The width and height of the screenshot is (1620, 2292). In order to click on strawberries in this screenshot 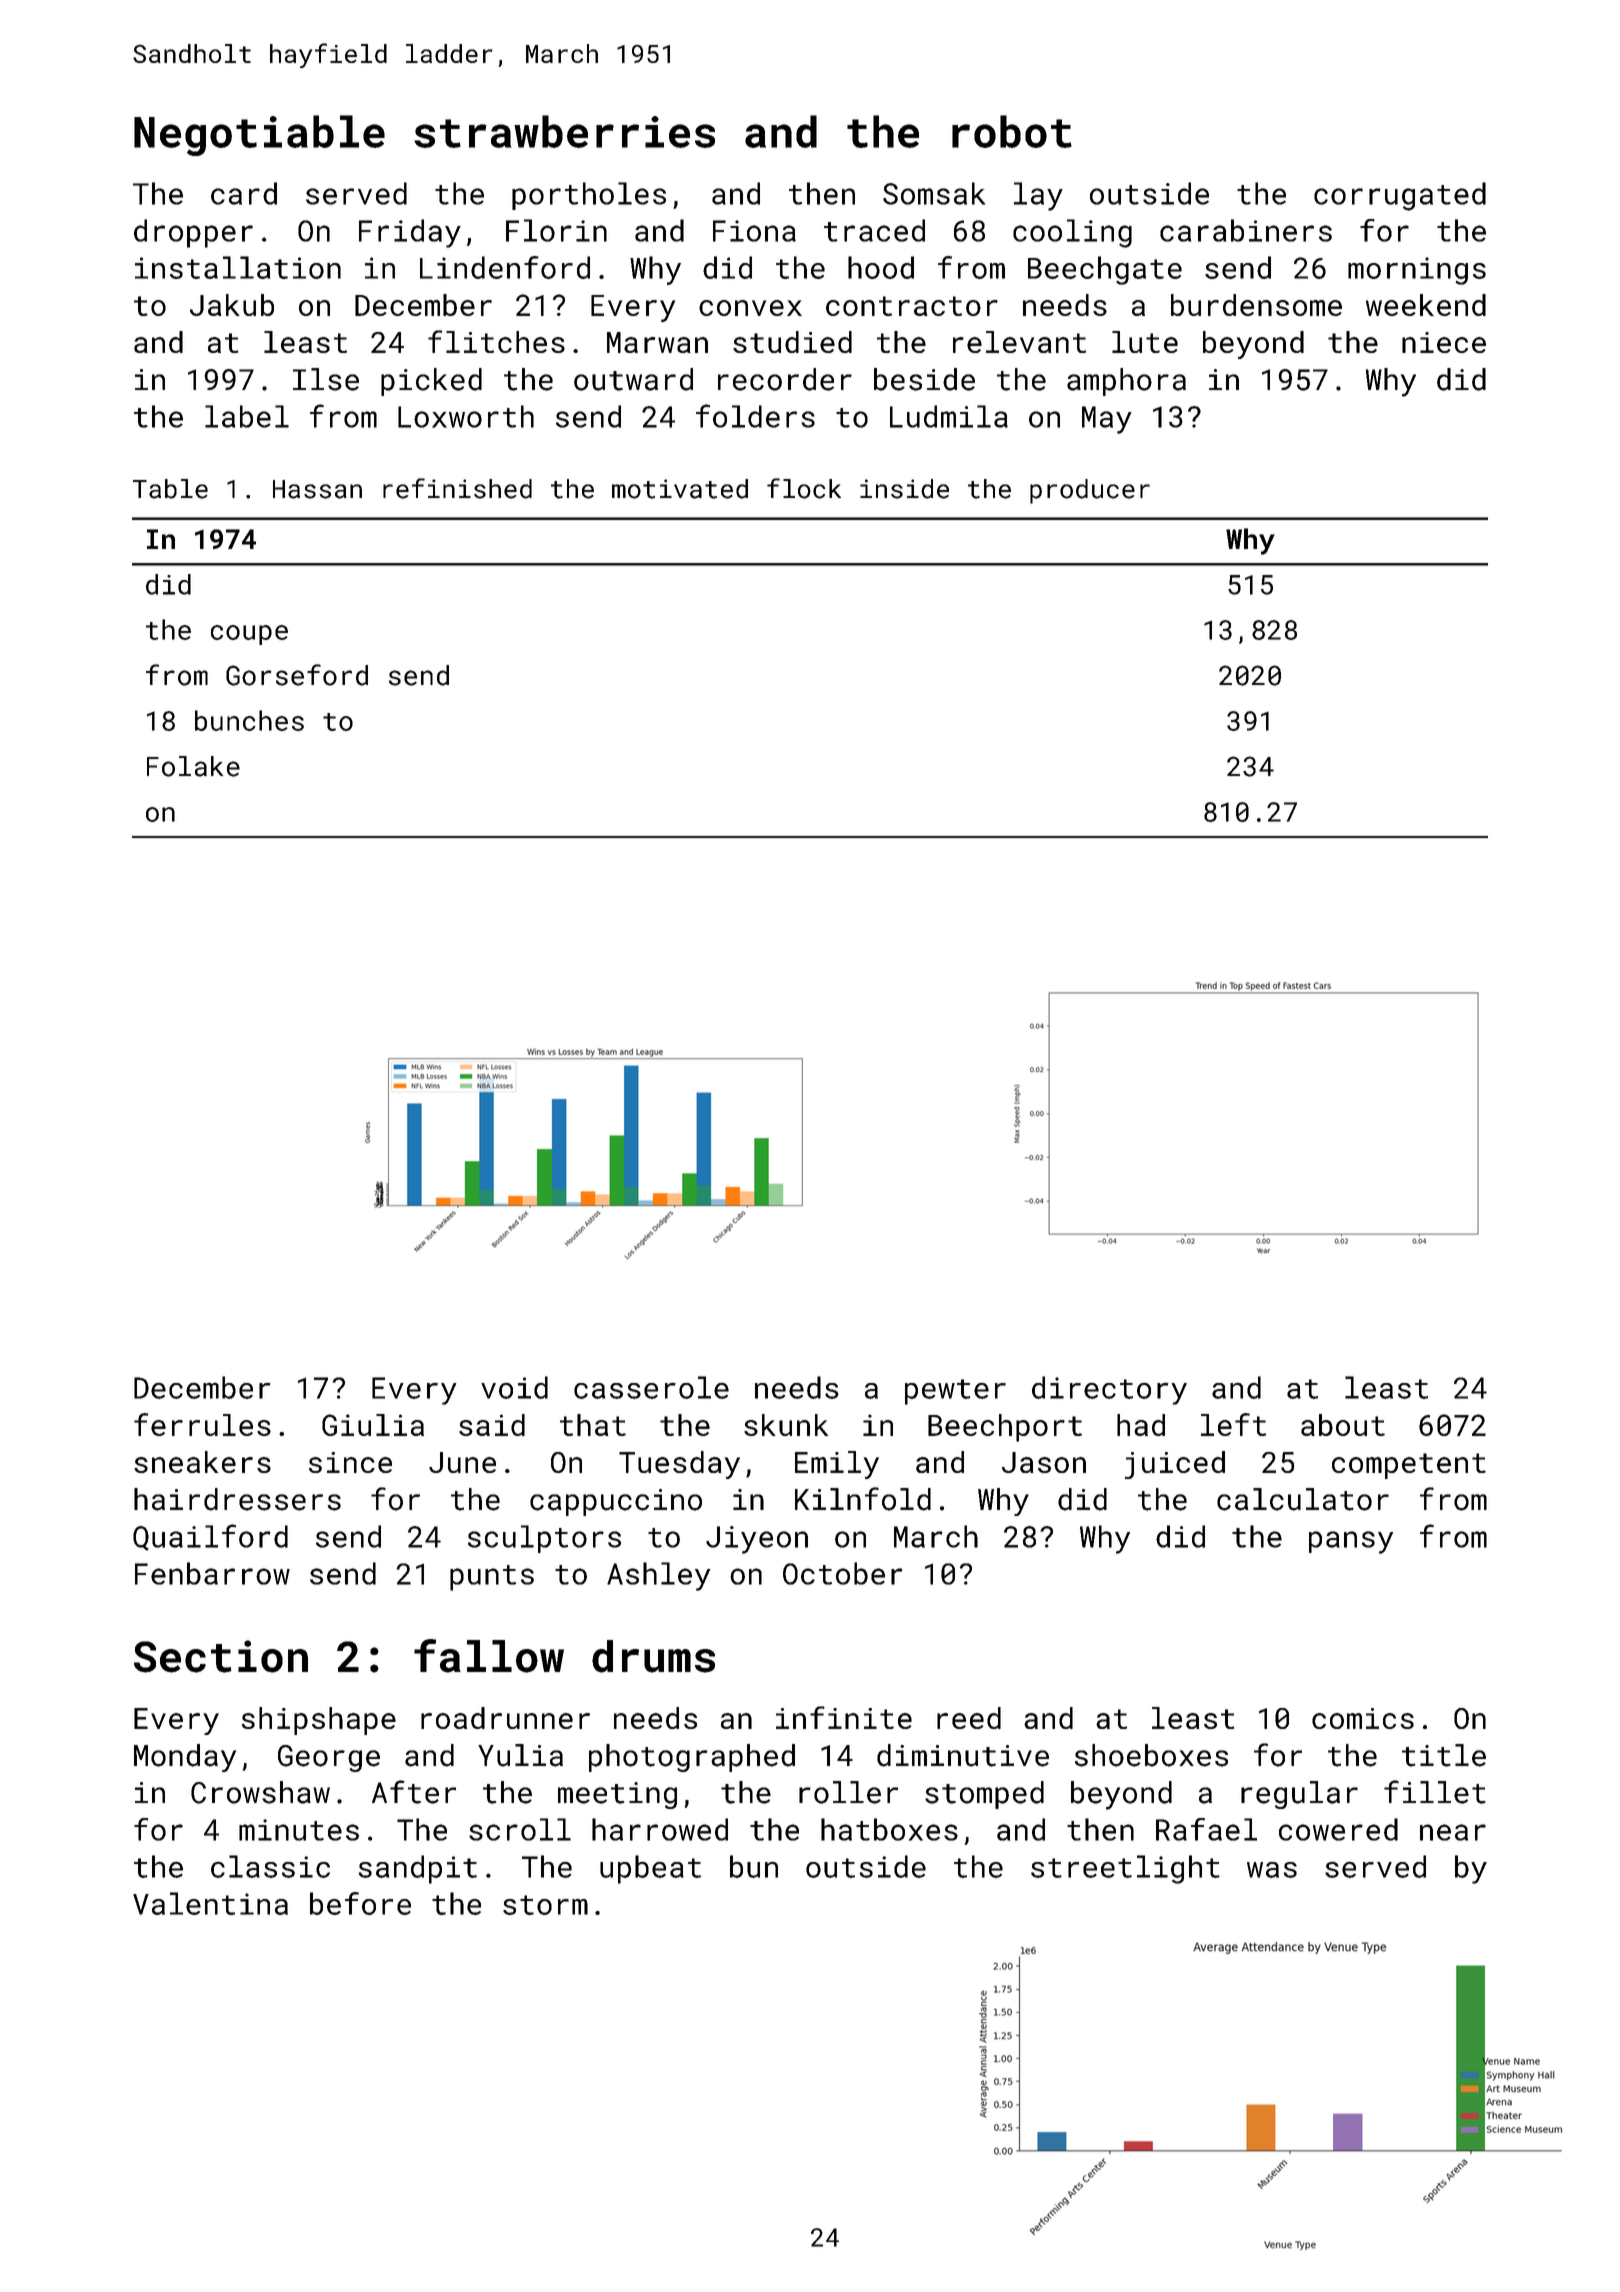, I will do `click(564, 131)`.
